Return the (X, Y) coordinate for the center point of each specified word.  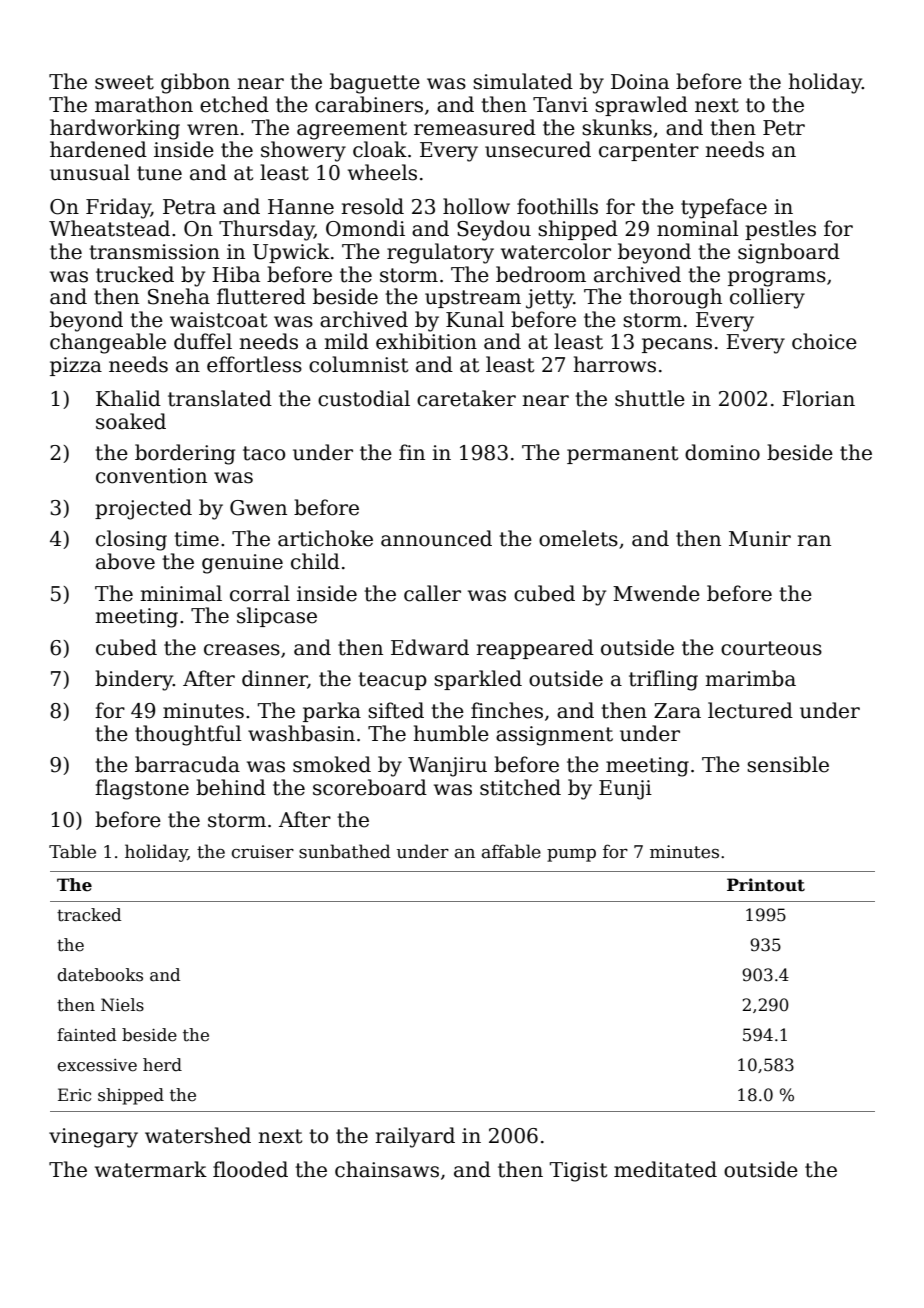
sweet (124, 82)
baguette (375, 83)
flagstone (142, 789)
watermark (151, 1169)
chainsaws (387, 1169)
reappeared (535, 649)
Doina (640, 82)
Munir (760, 539)
